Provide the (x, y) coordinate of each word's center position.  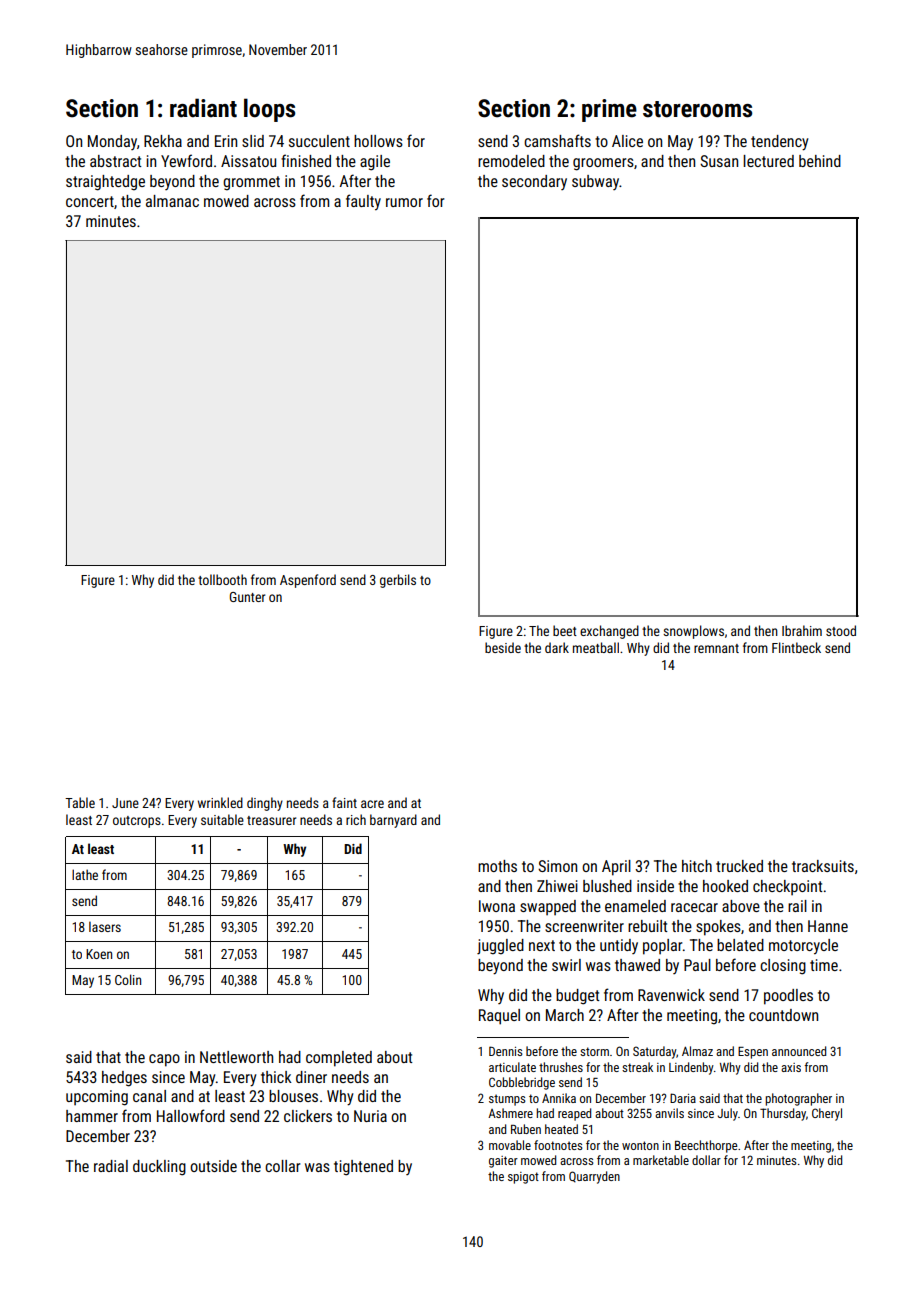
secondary (534, 182)
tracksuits (823, 866)
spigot (523, 1178)
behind (820, 161)
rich (356, 819)
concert (90, 201)
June (125, 803)
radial (111, 1166)
